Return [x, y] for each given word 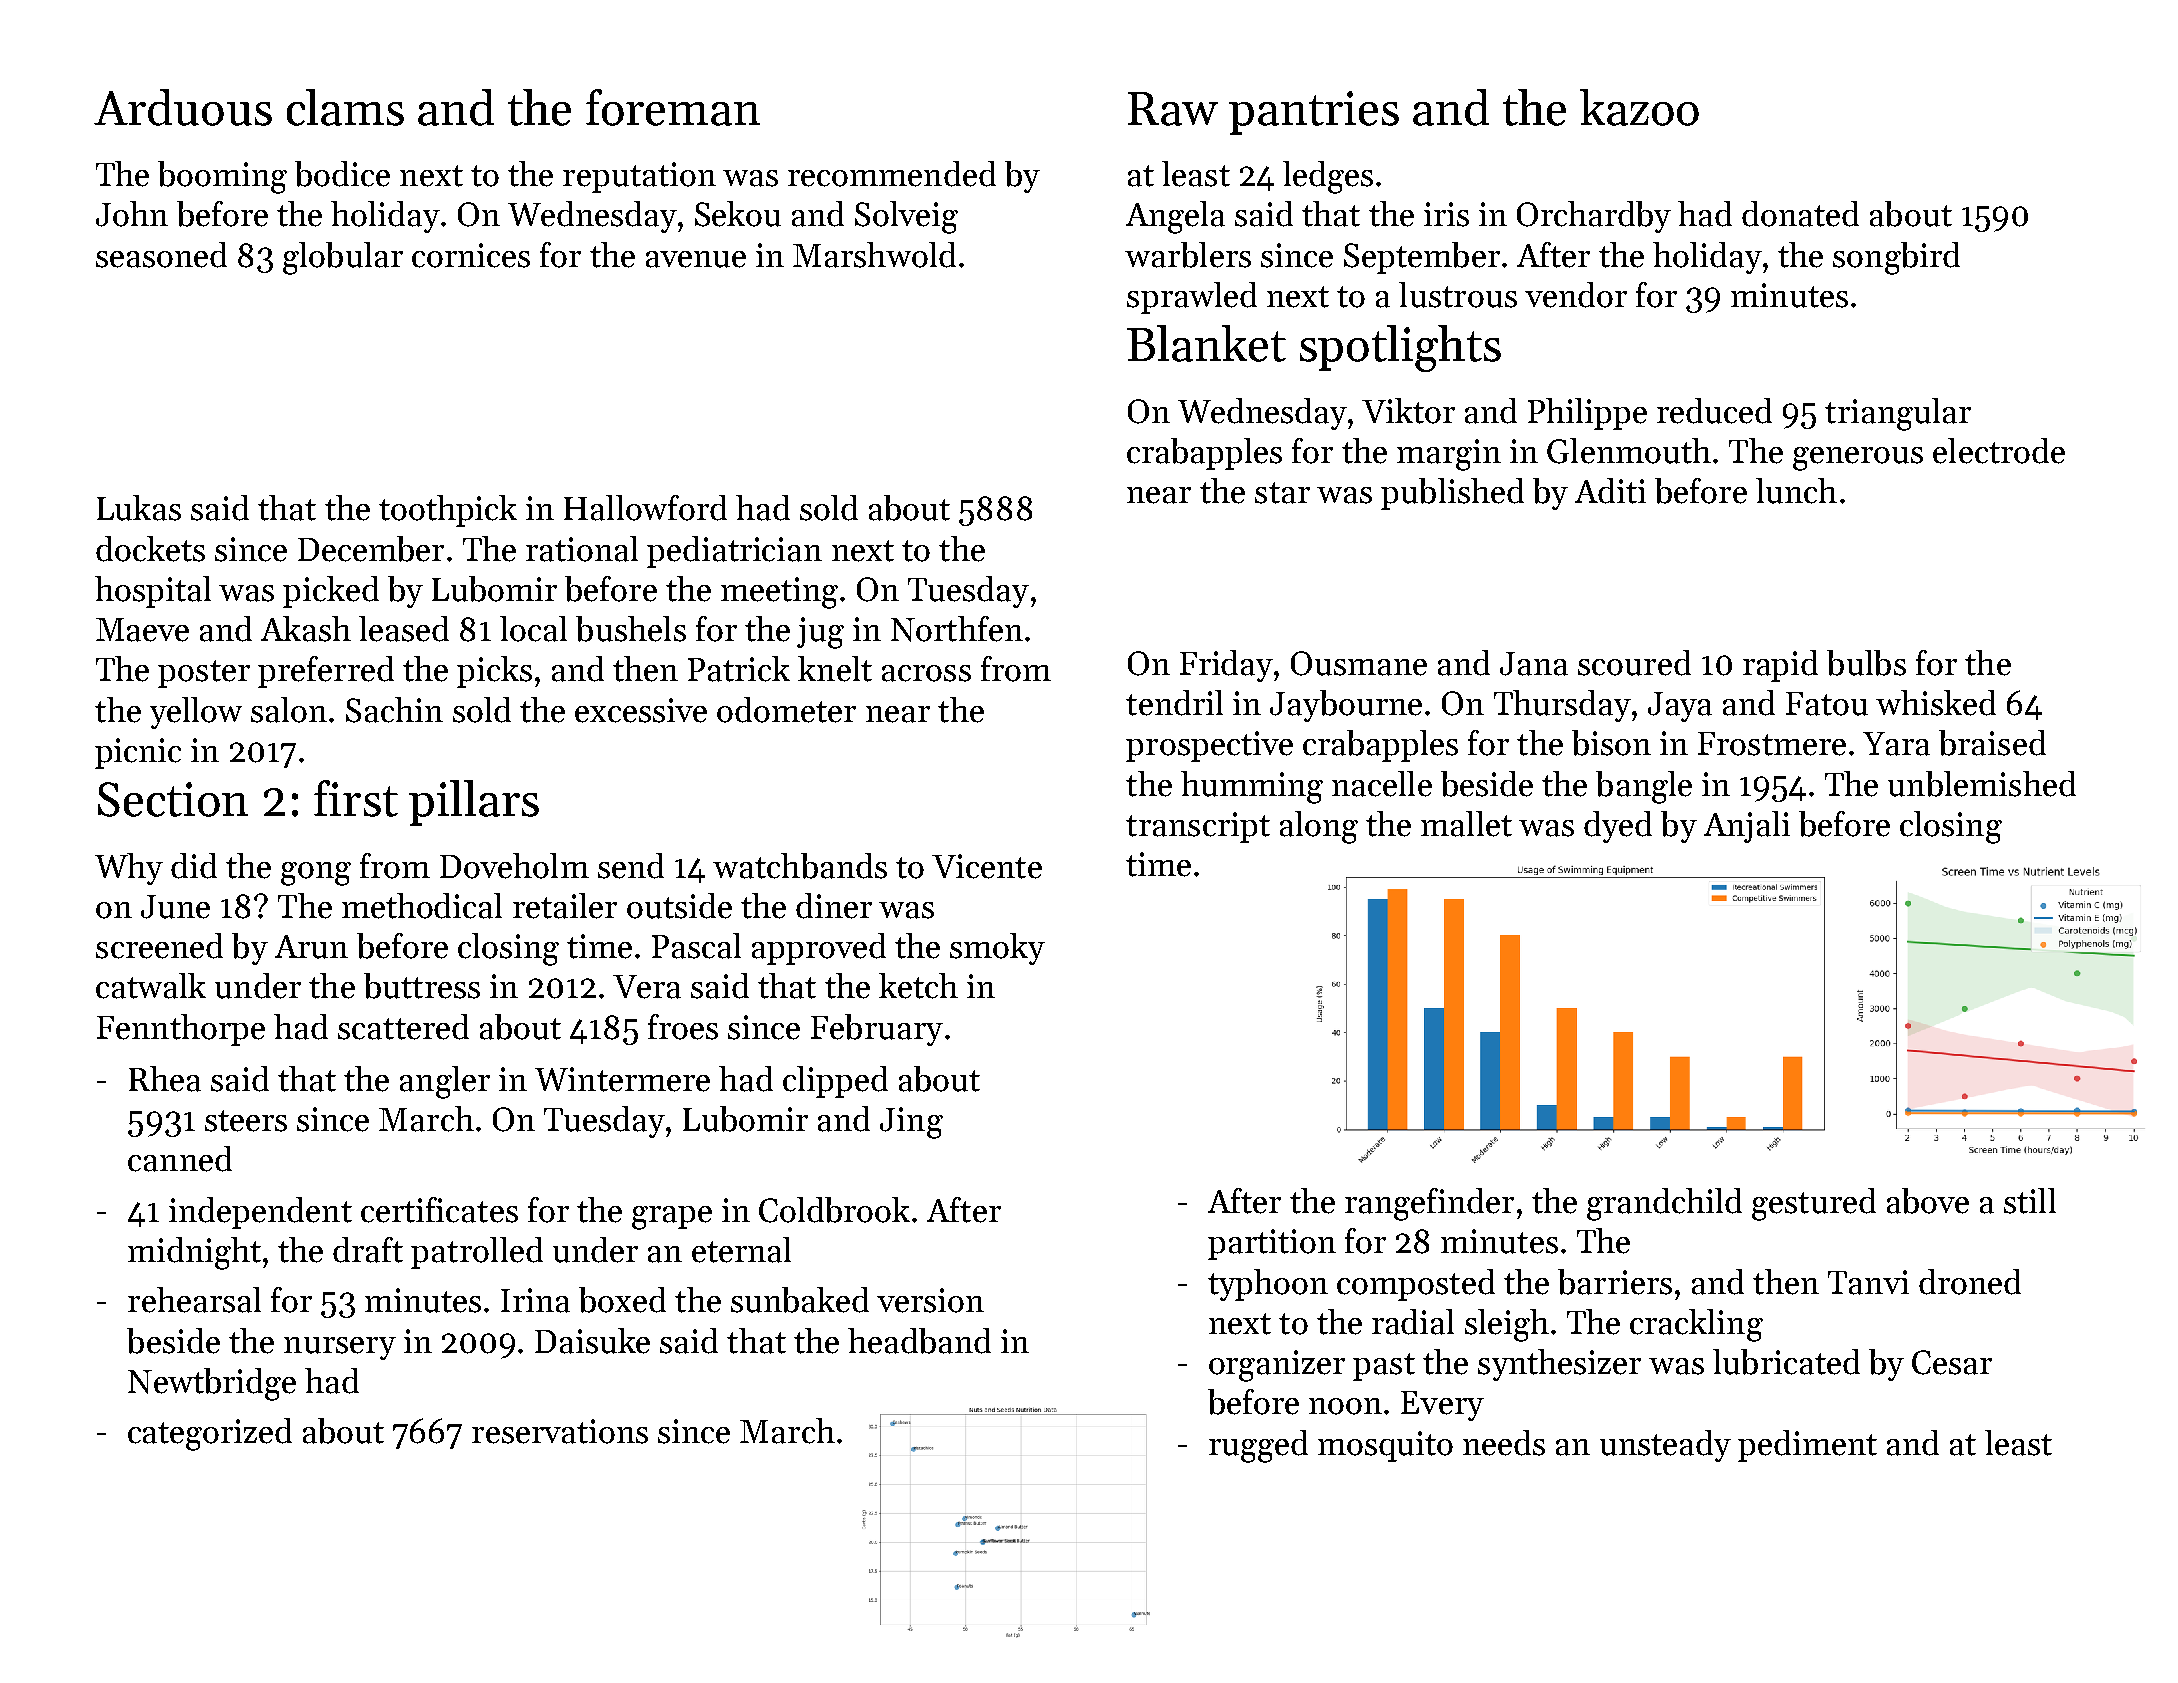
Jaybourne [1346, 706]
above [1928, 1201]
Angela [1175, 217]
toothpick [448, 511]
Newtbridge [212, 1384]
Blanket [1206, 343]
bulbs [1866, 663]
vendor [1576, 295]
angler [445, 1082]
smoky [997, 949]
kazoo [1639, 107]
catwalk [151, 986]
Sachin [394, 710]
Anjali [1747, 827]
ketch [918, 986]
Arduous [183, 107]
